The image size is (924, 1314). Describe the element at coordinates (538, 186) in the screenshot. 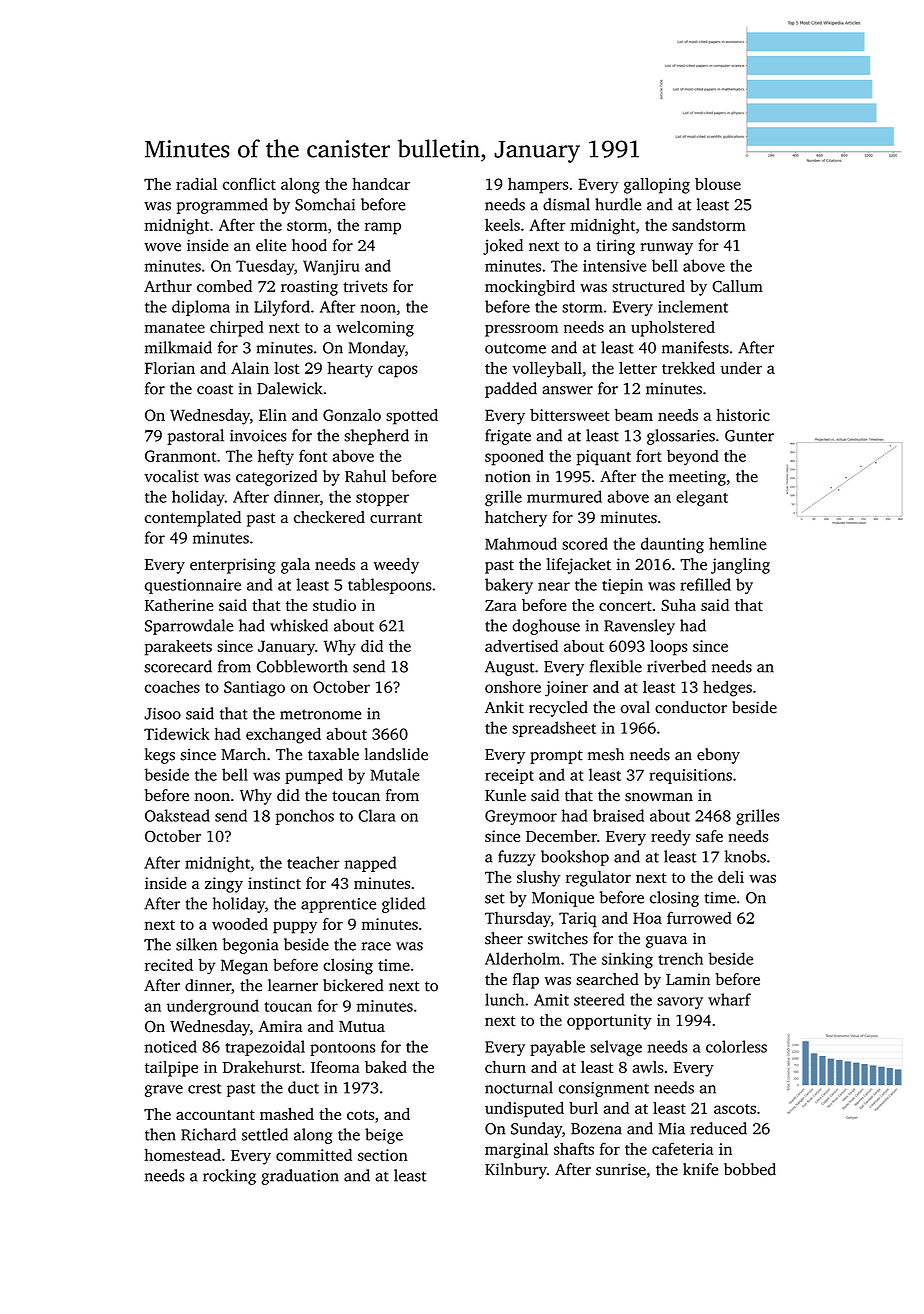

I see `hampers` at that location.
